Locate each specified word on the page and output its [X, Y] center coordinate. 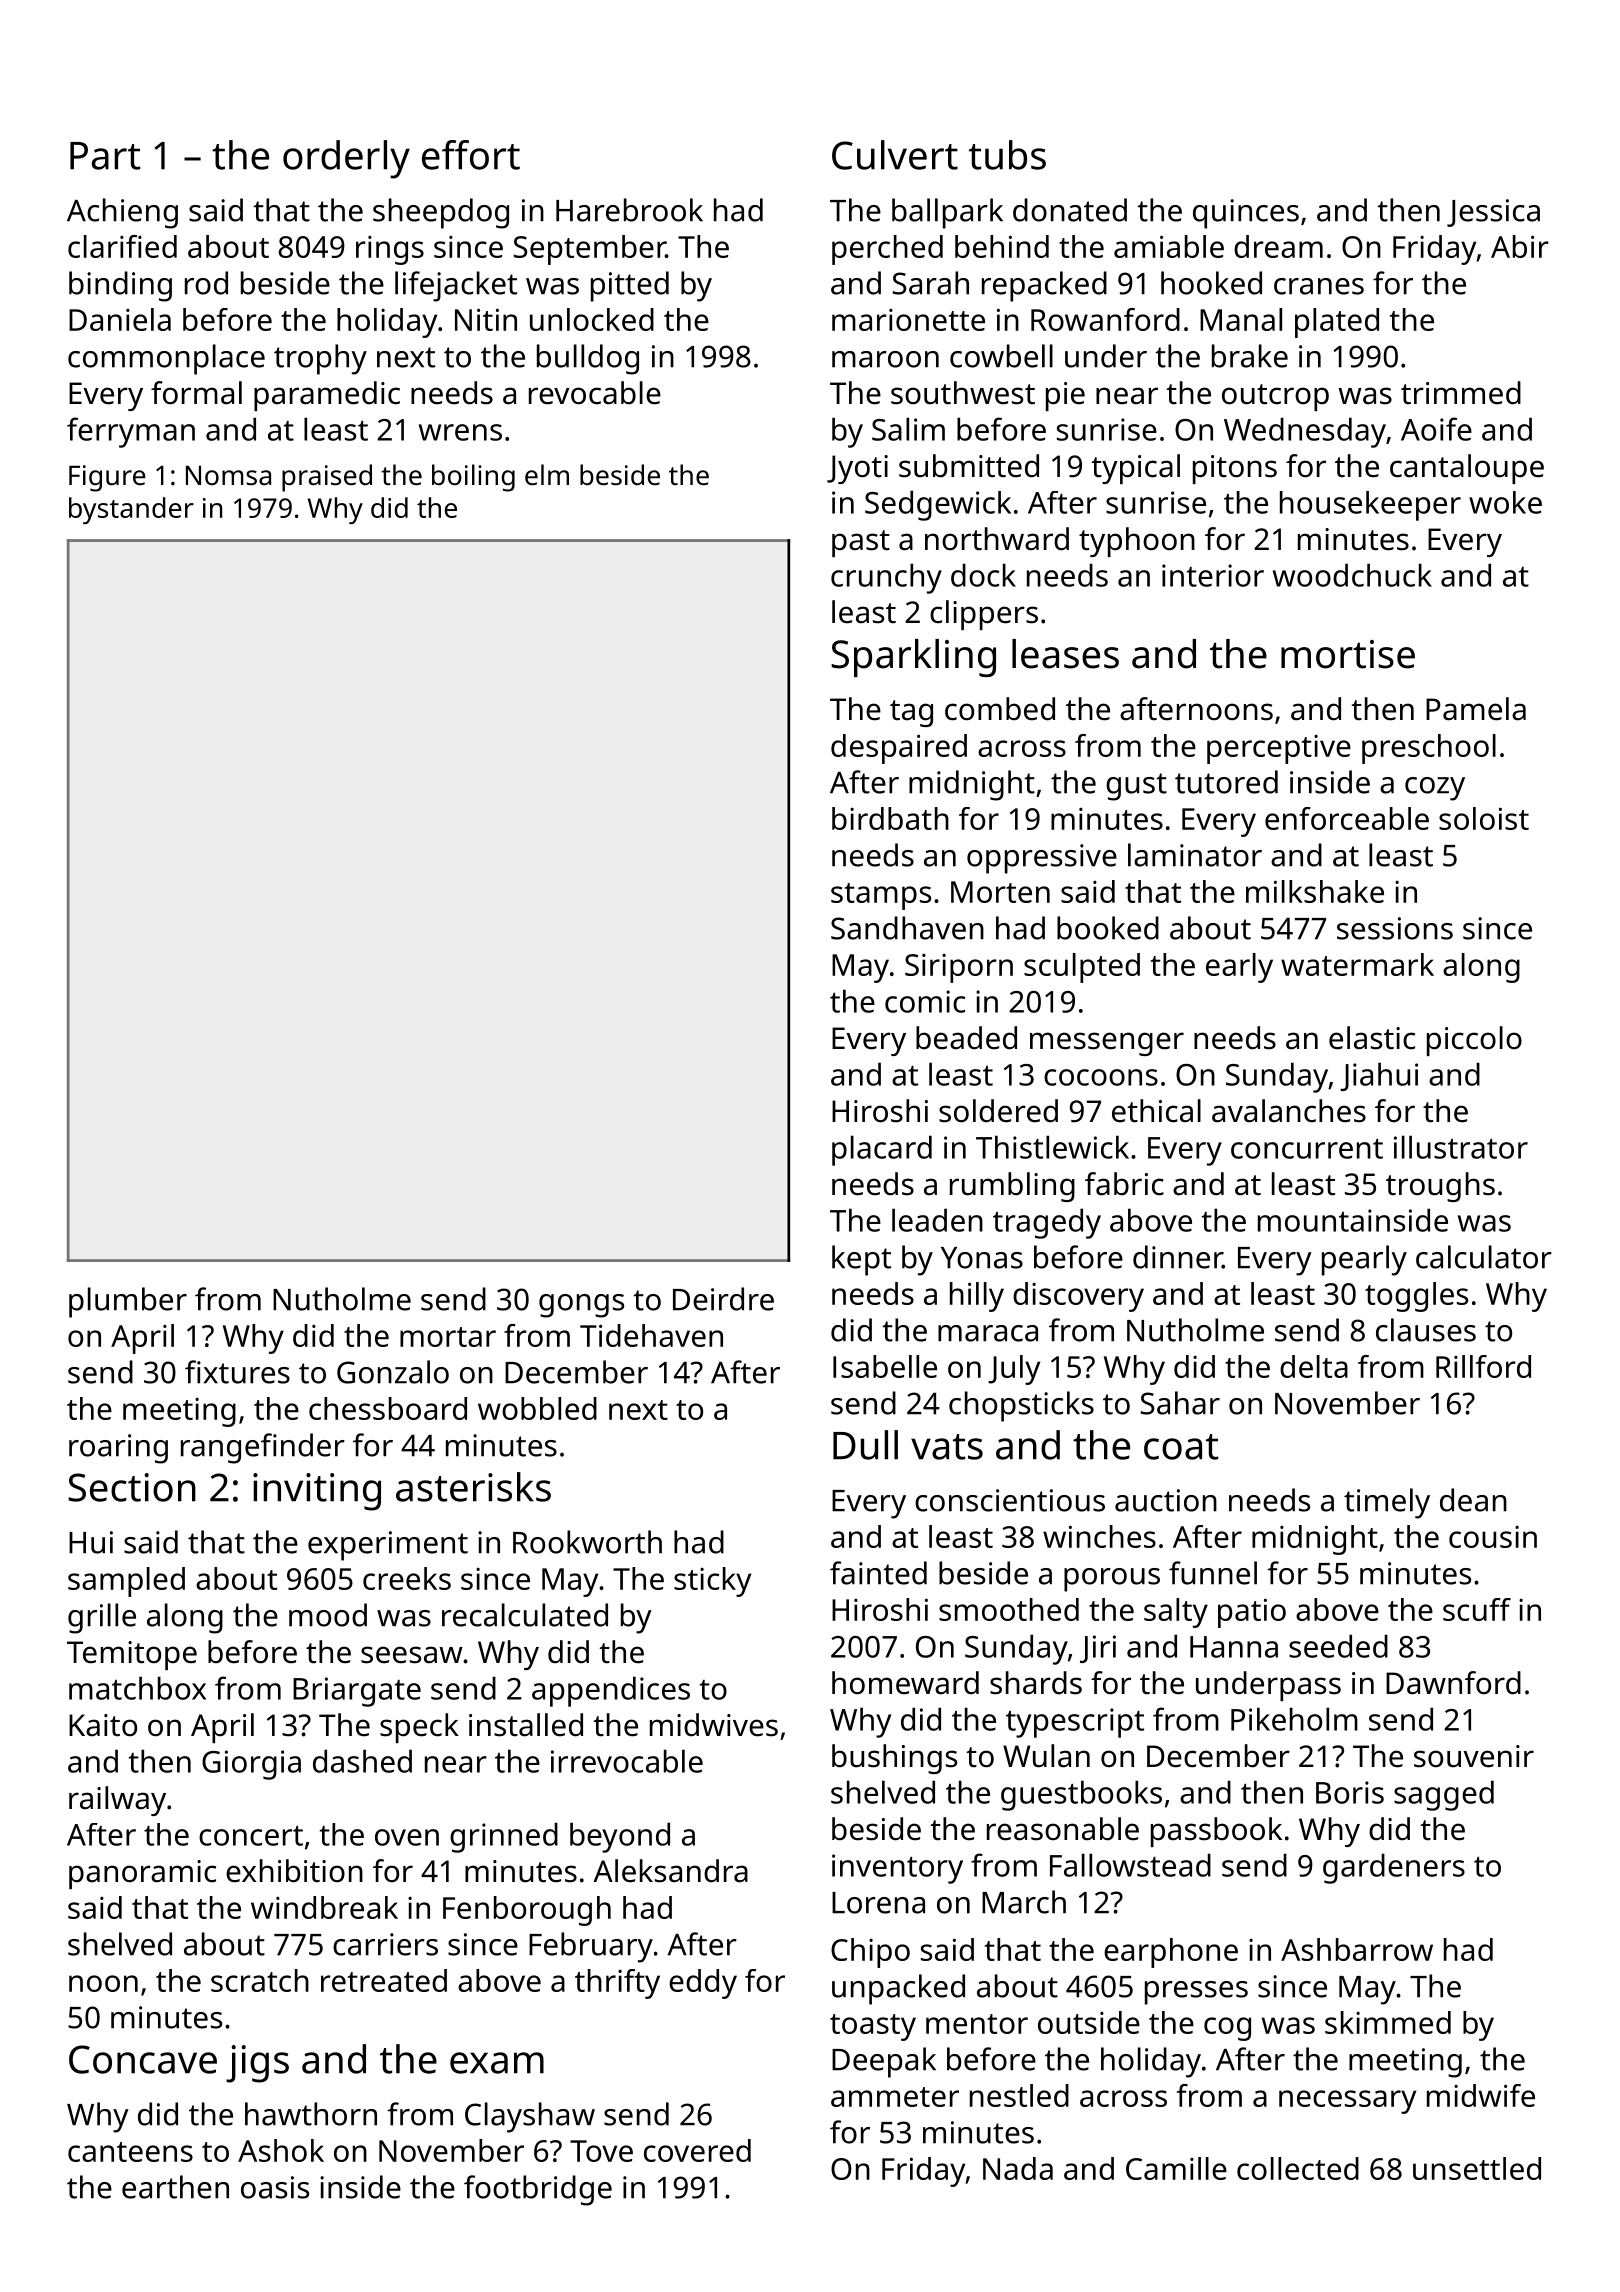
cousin [1493, 1537]
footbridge [538, 2190]
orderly [346, 159]
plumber [128, 1302]
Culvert [895, 155]
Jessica [1493, 213]
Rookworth [587, 1542]
